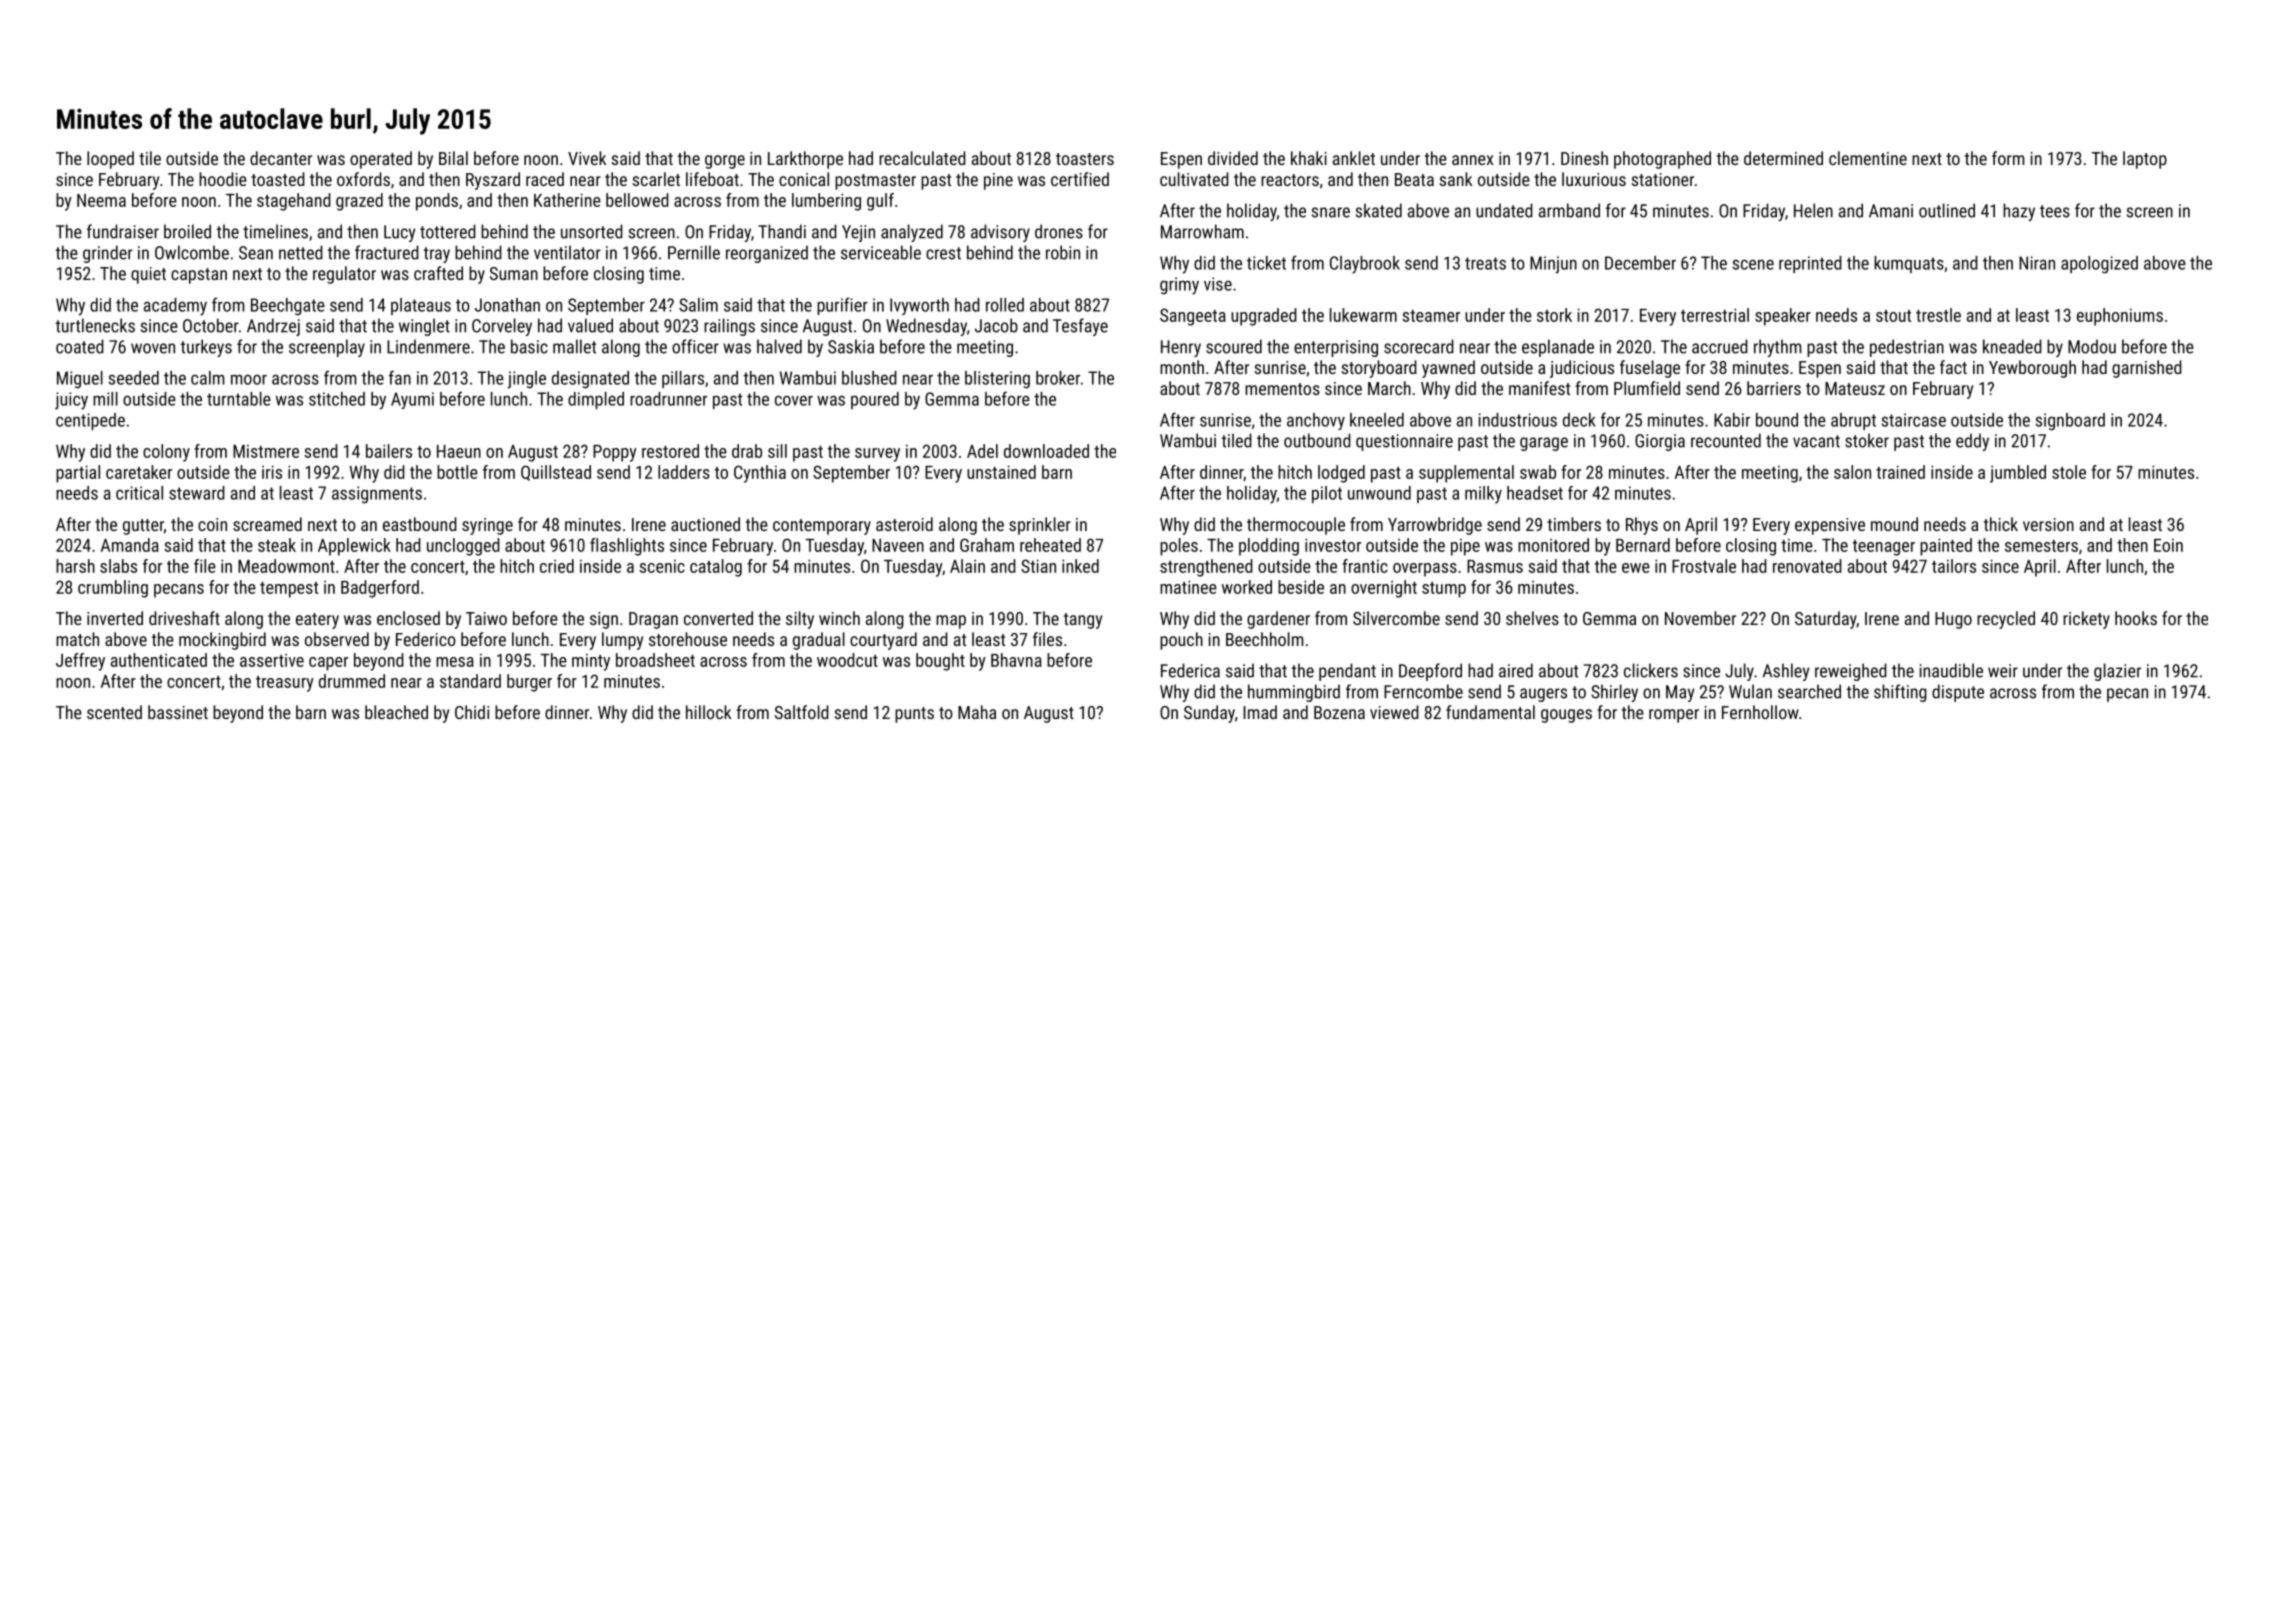 The height and width of the screenshot is (1611, 2277). Describe the element at coordinates (1365, 265) in the screenshot. I see `Claybrook` at that location.
